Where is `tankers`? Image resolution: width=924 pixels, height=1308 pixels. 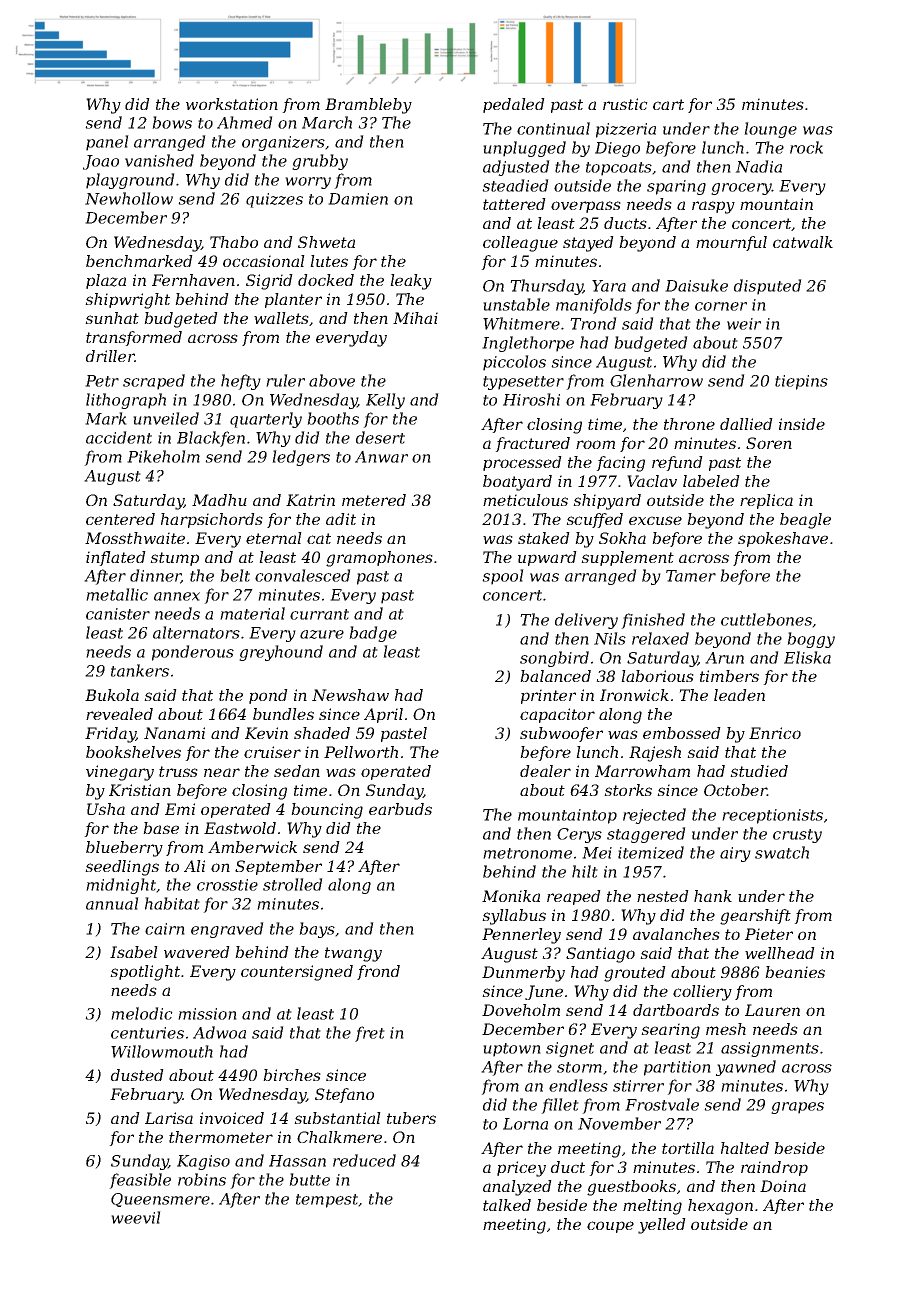 tankers is located at coordinates (140, 670).
